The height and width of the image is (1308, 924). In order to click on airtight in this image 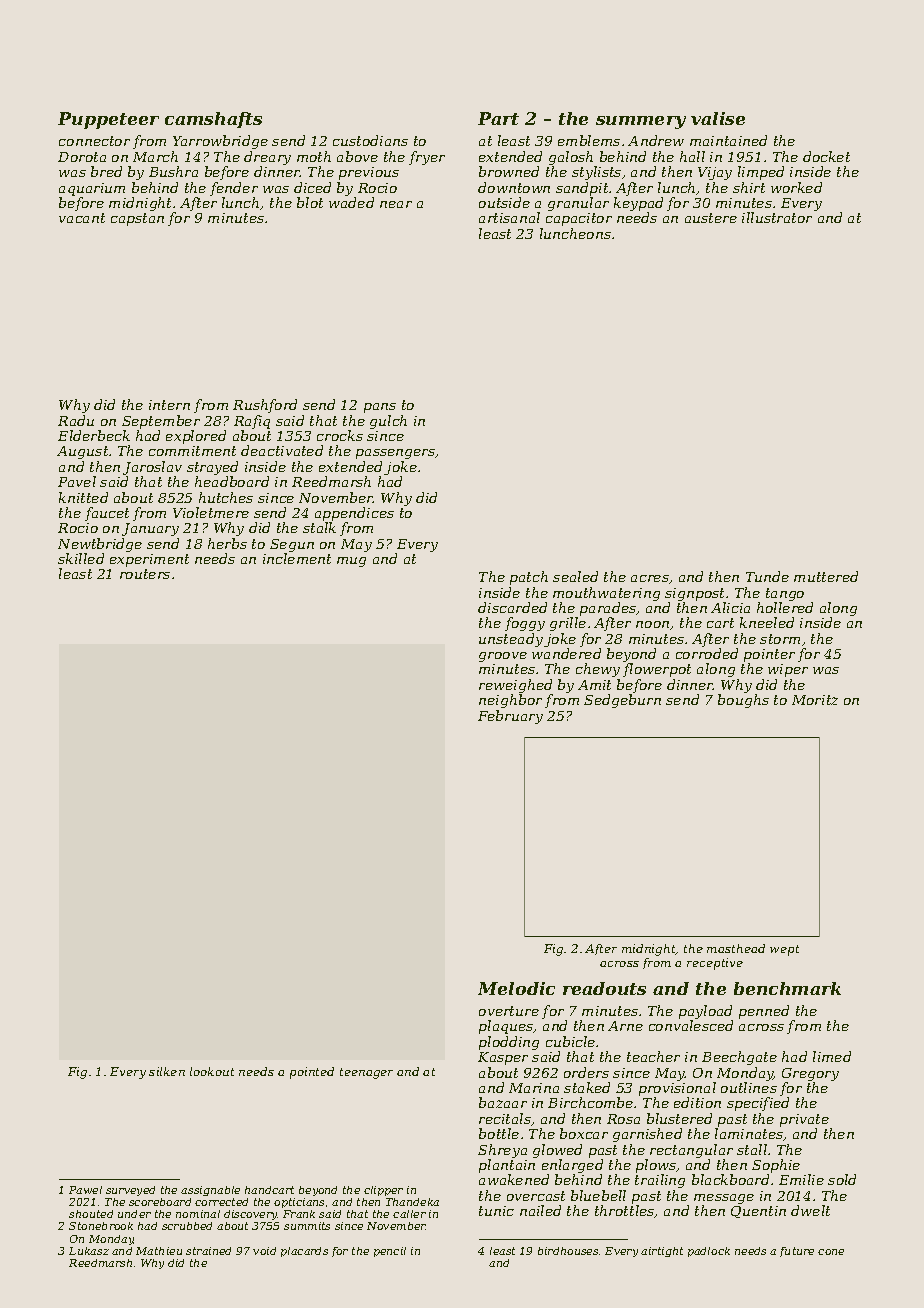, I will do `click(662, 1252)`.
